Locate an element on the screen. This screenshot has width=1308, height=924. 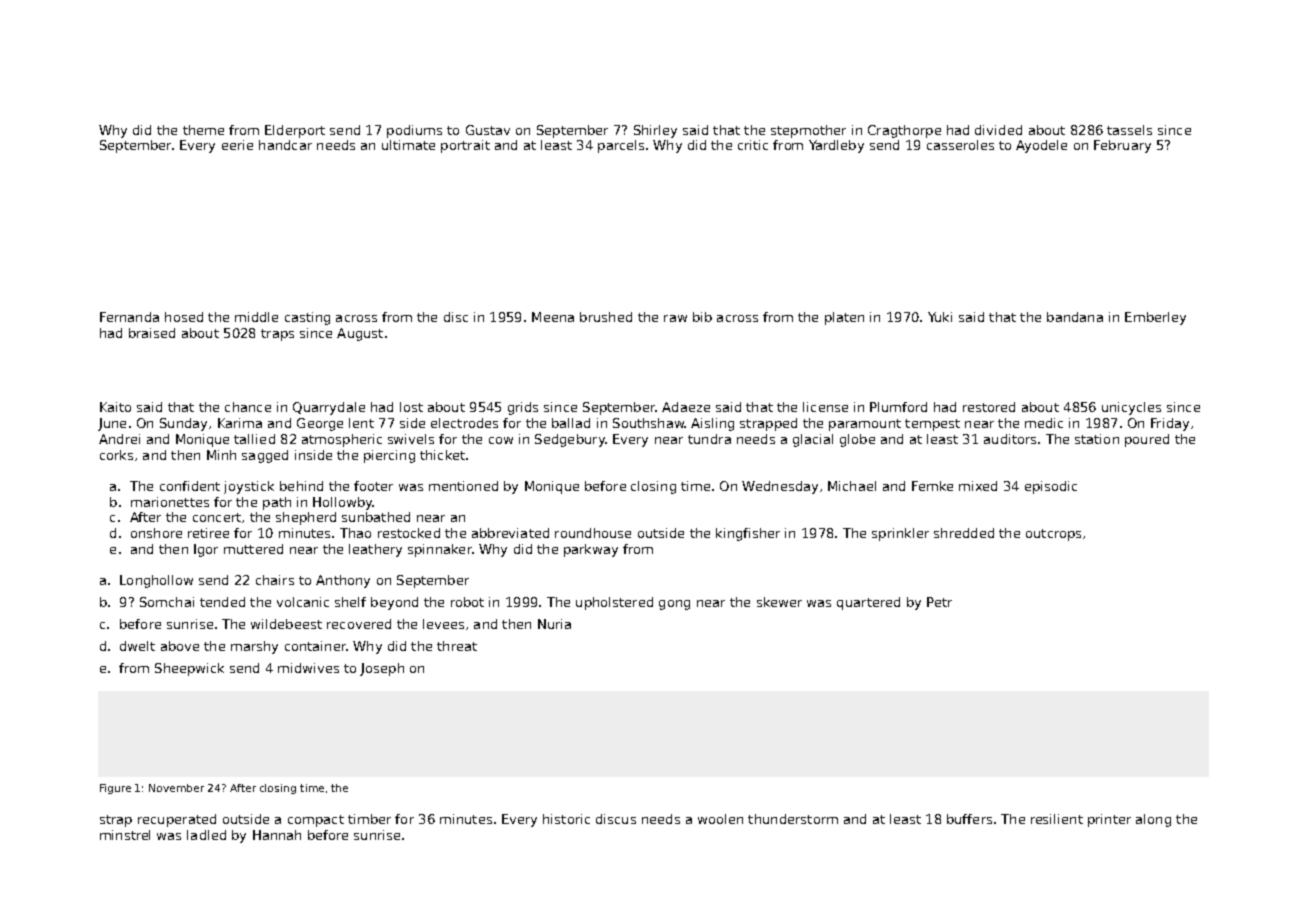
handcar is located at coordinates (285, 145).
